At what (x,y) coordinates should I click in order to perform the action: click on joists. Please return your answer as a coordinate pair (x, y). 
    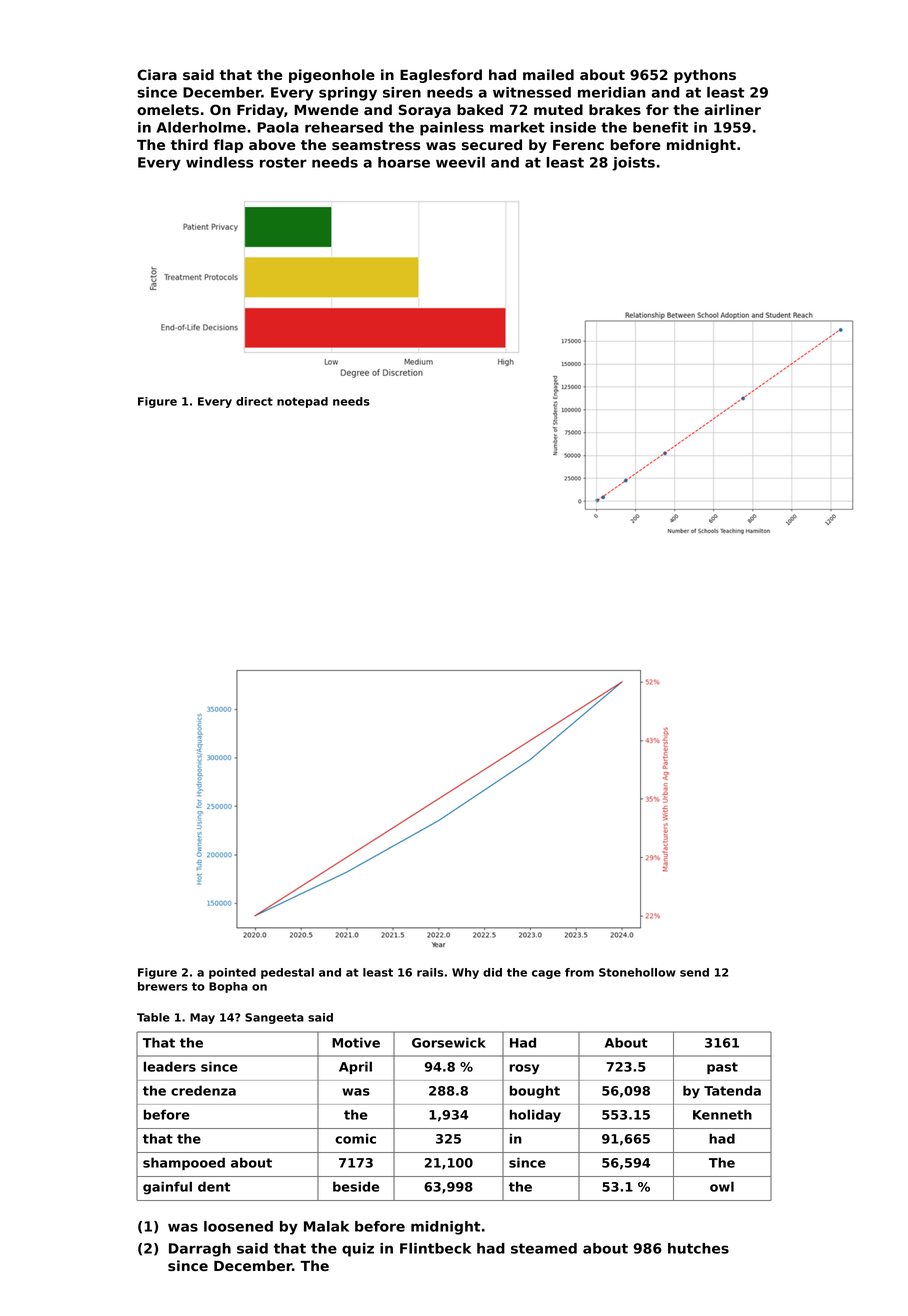
    Looking at the image, I should click on (633, 164).
